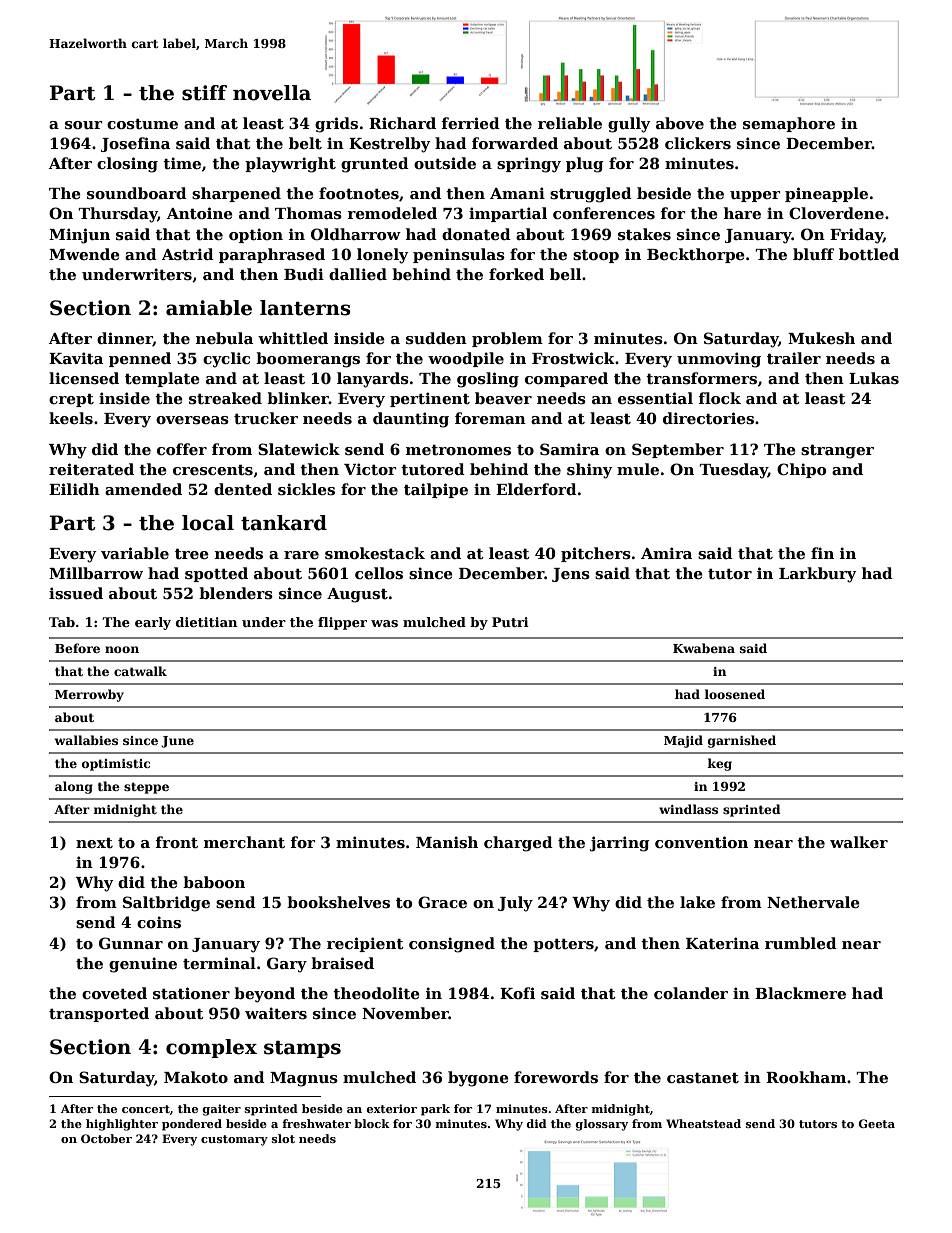  Describe the element at coordinates (166, 904) in the page. I see `Saltbridge` at that location.
